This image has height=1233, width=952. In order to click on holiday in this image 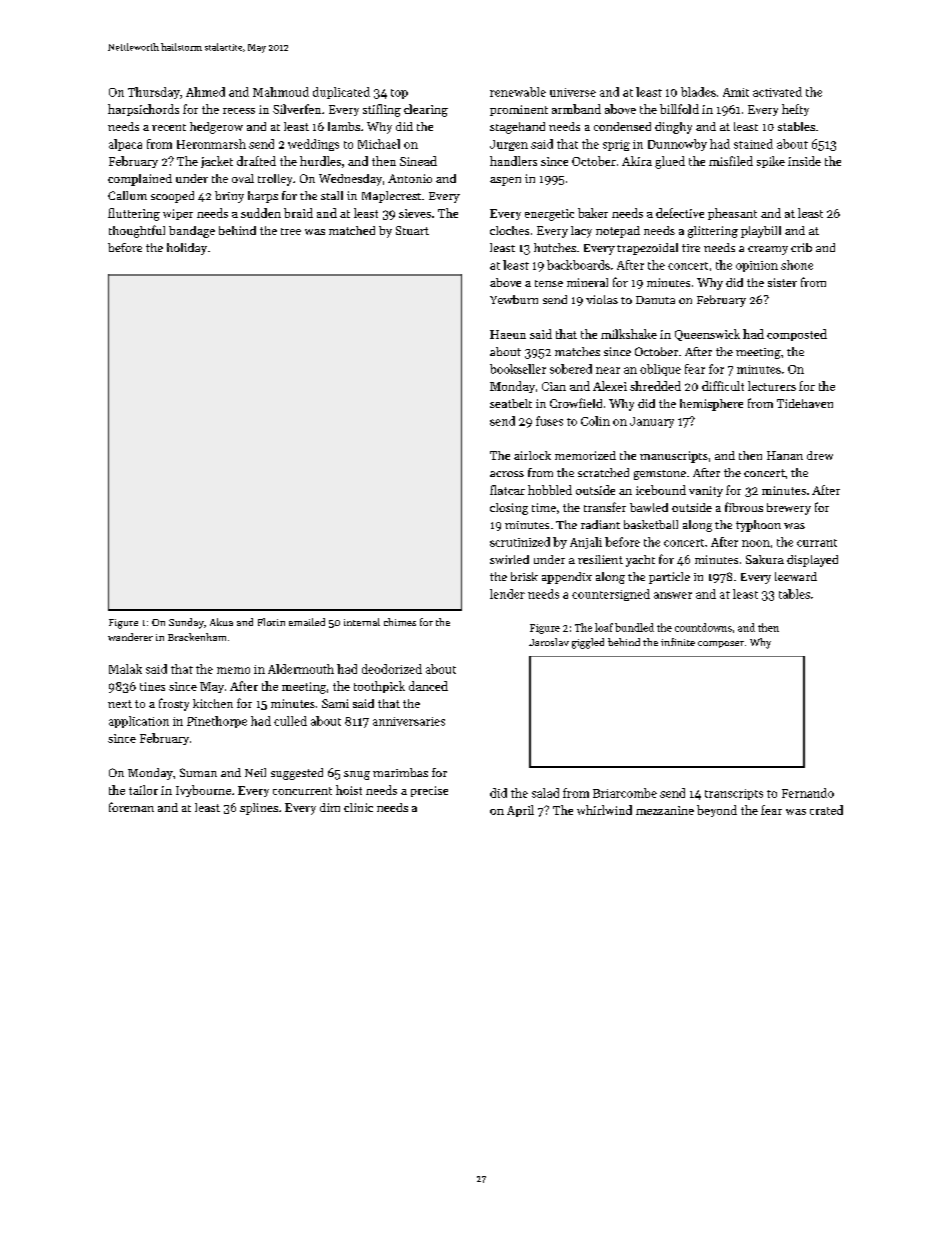, I will do `click(187, 249)`.
